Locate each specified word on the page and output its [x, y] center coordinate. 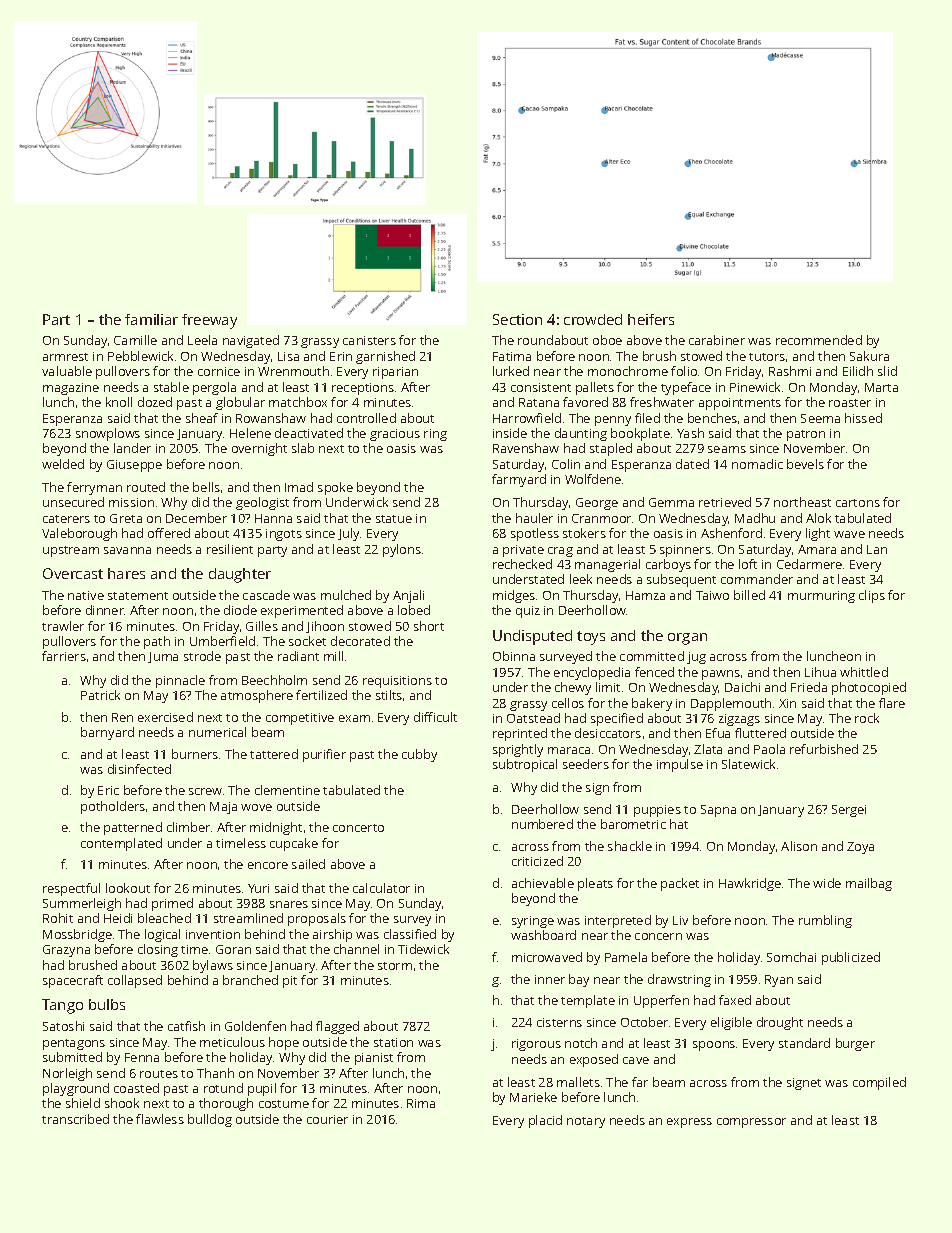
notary [586, 1122]
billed [749, 595]
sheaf [202, 418]
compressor [751, 1123]
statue [394, 519]
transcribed [75, 1119]
